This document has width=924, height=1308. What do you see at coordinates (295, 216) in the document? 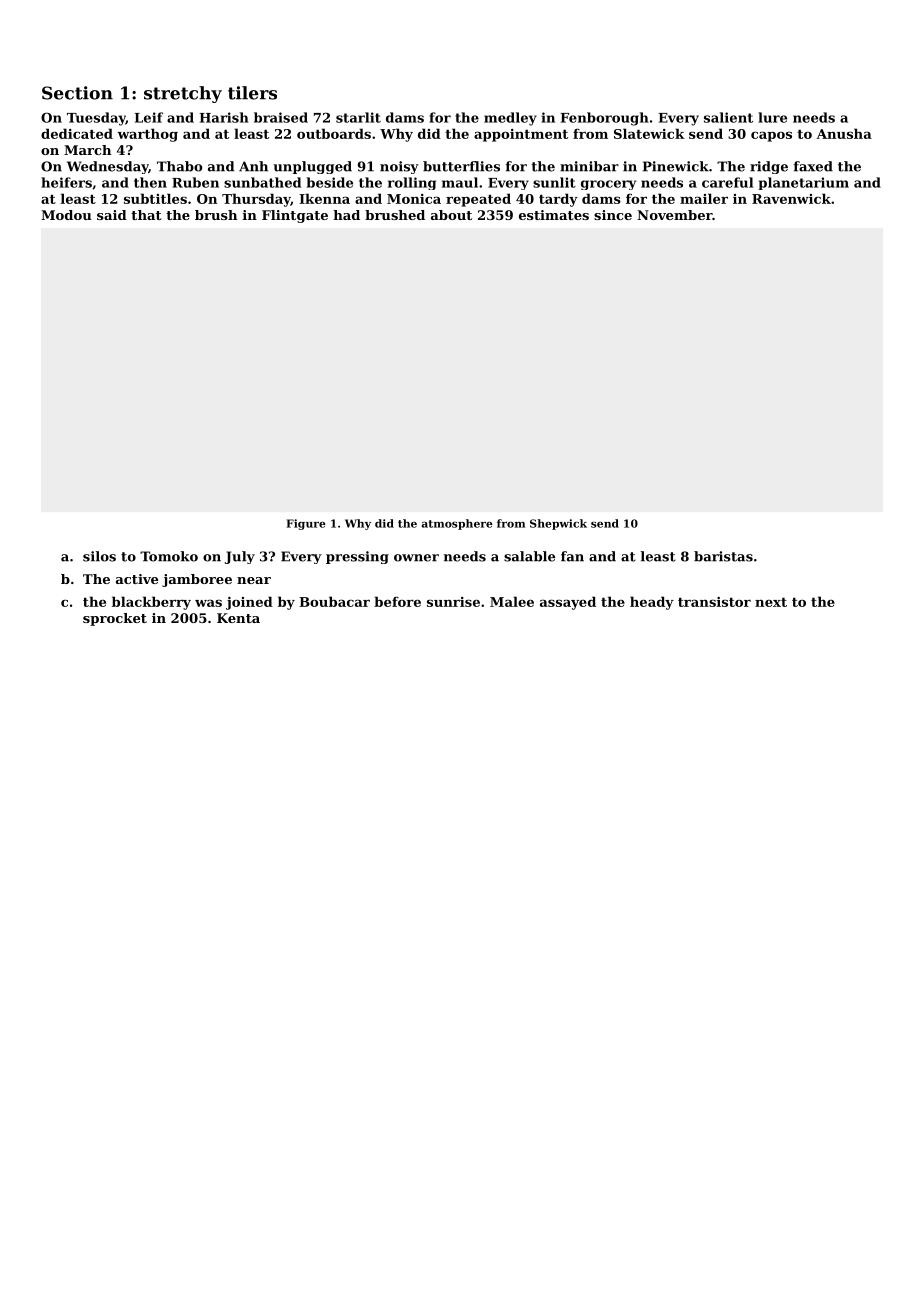
I see `Flintgate` at bounding box center [295, 216].
